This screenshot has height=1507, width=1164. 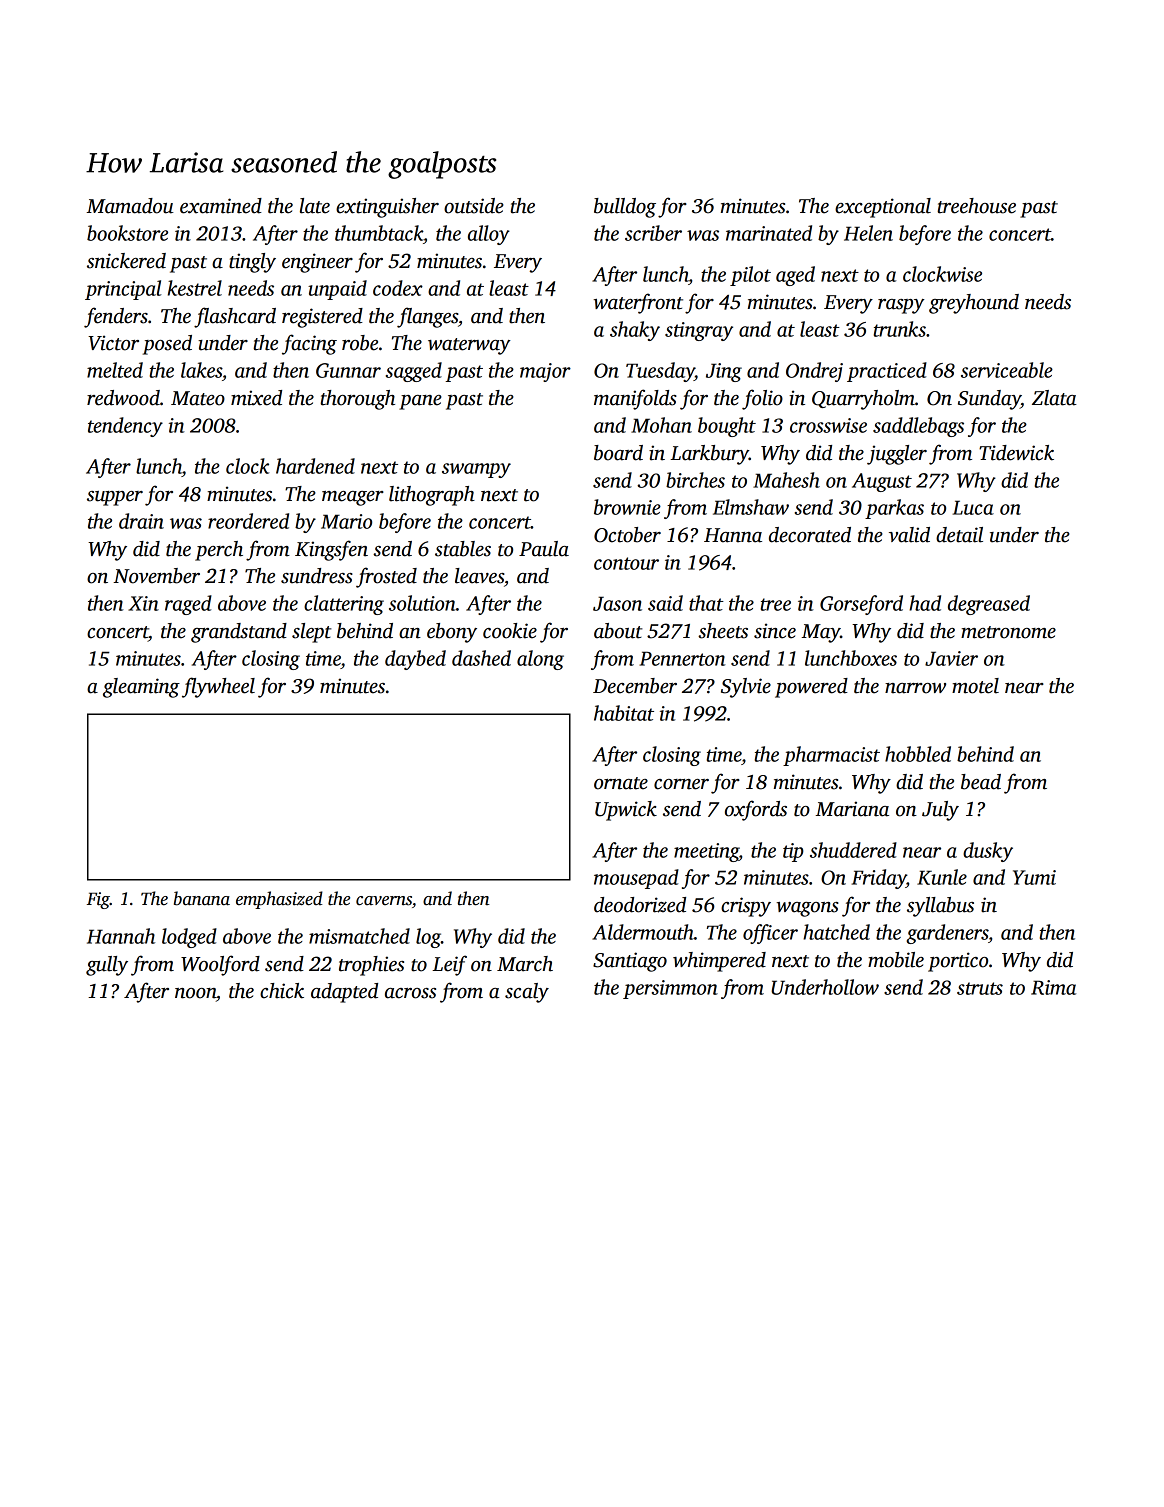 I want to click on valid, so click(x=909, y=535).
